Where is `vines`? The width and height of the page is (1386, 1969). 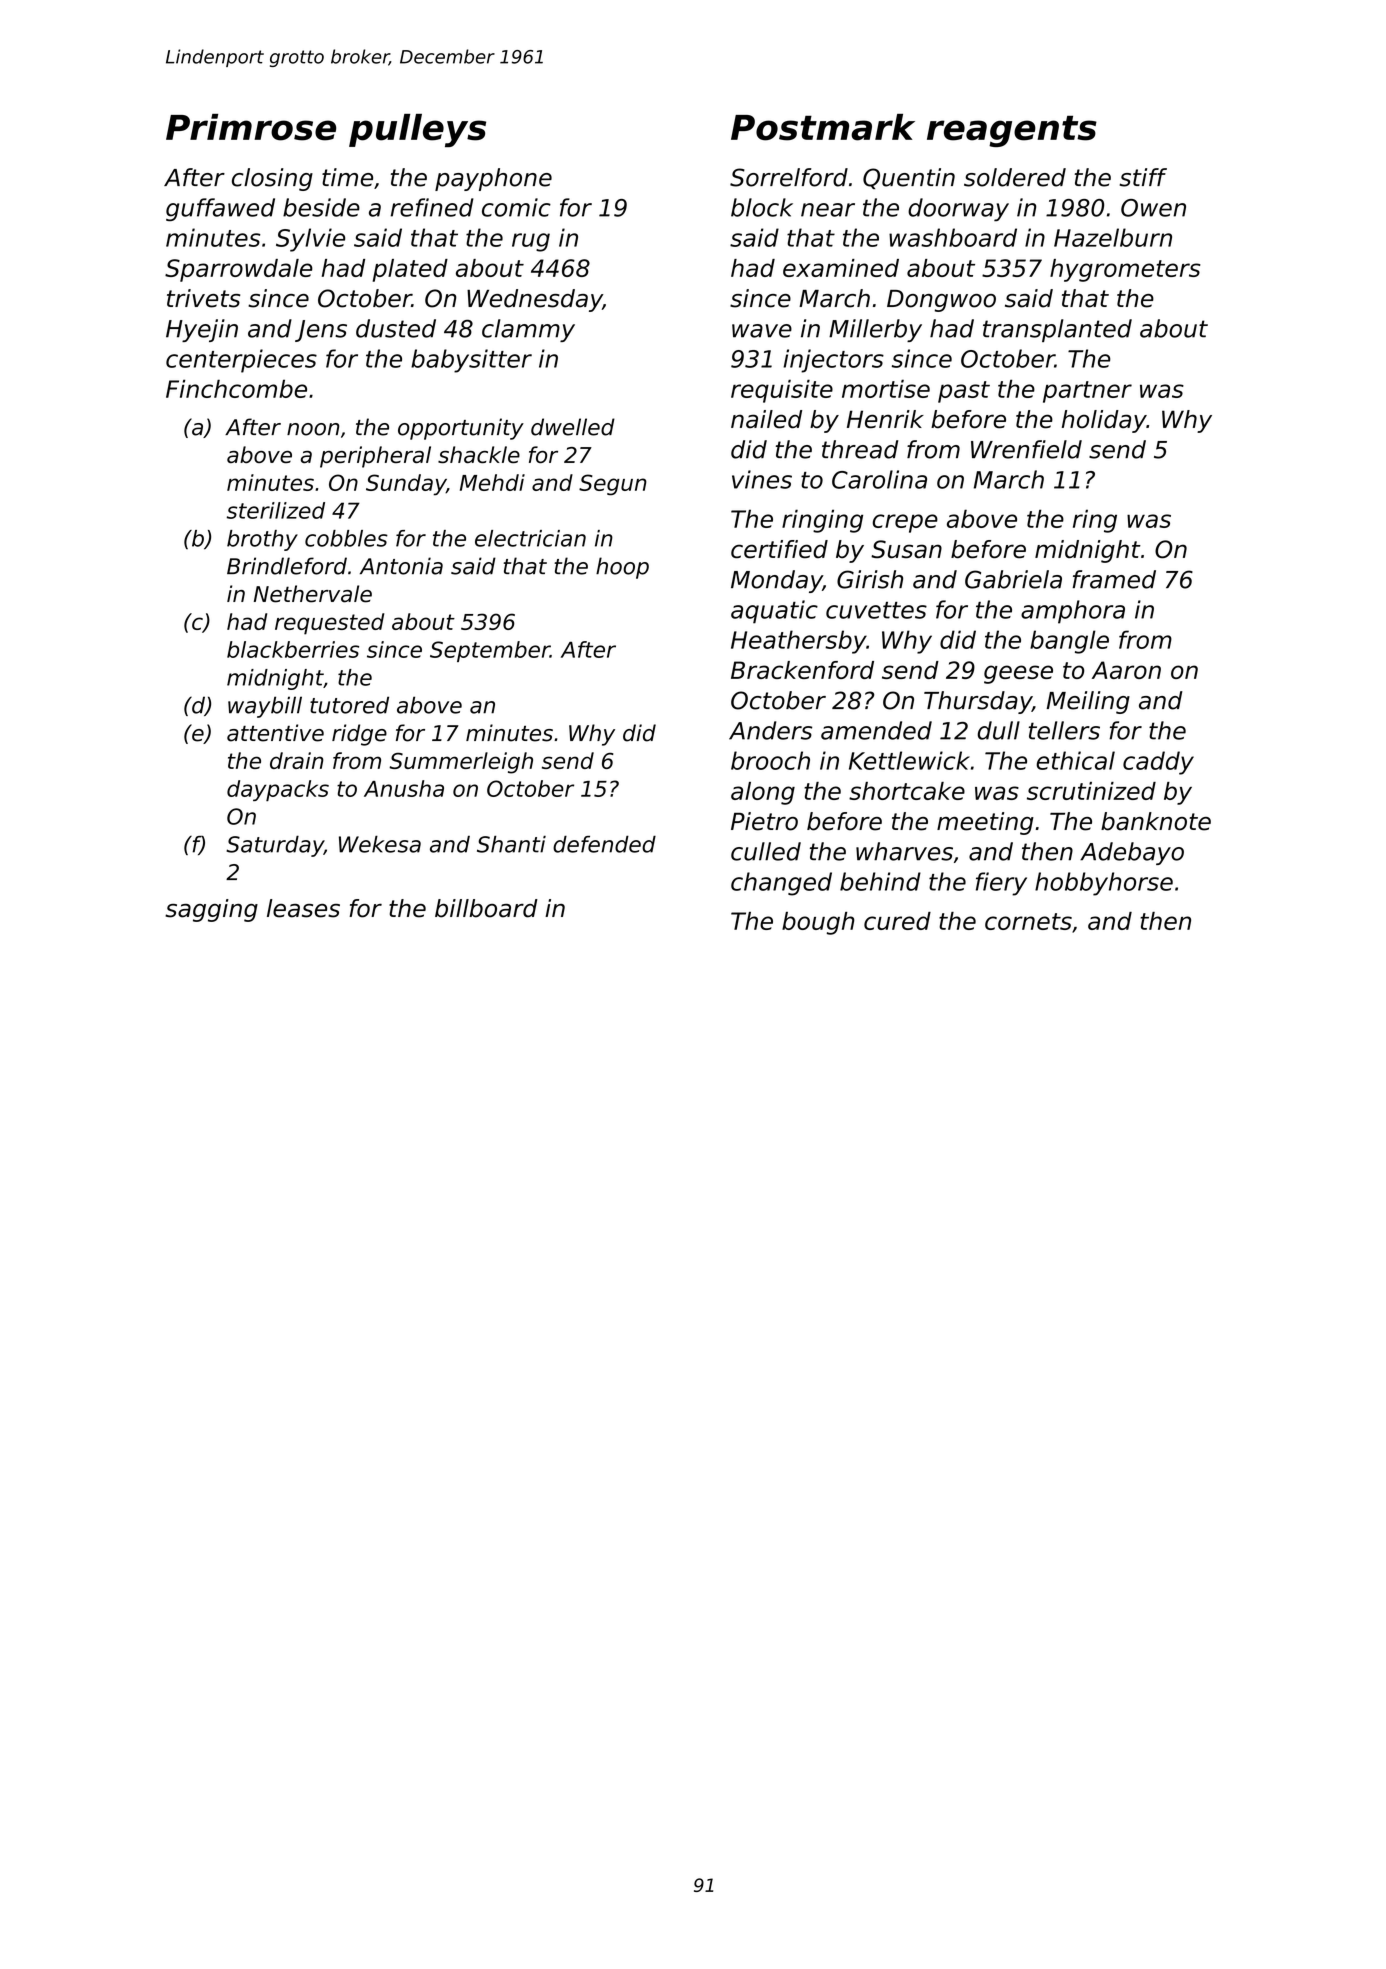 vines is located at coordinates (762, 479).
